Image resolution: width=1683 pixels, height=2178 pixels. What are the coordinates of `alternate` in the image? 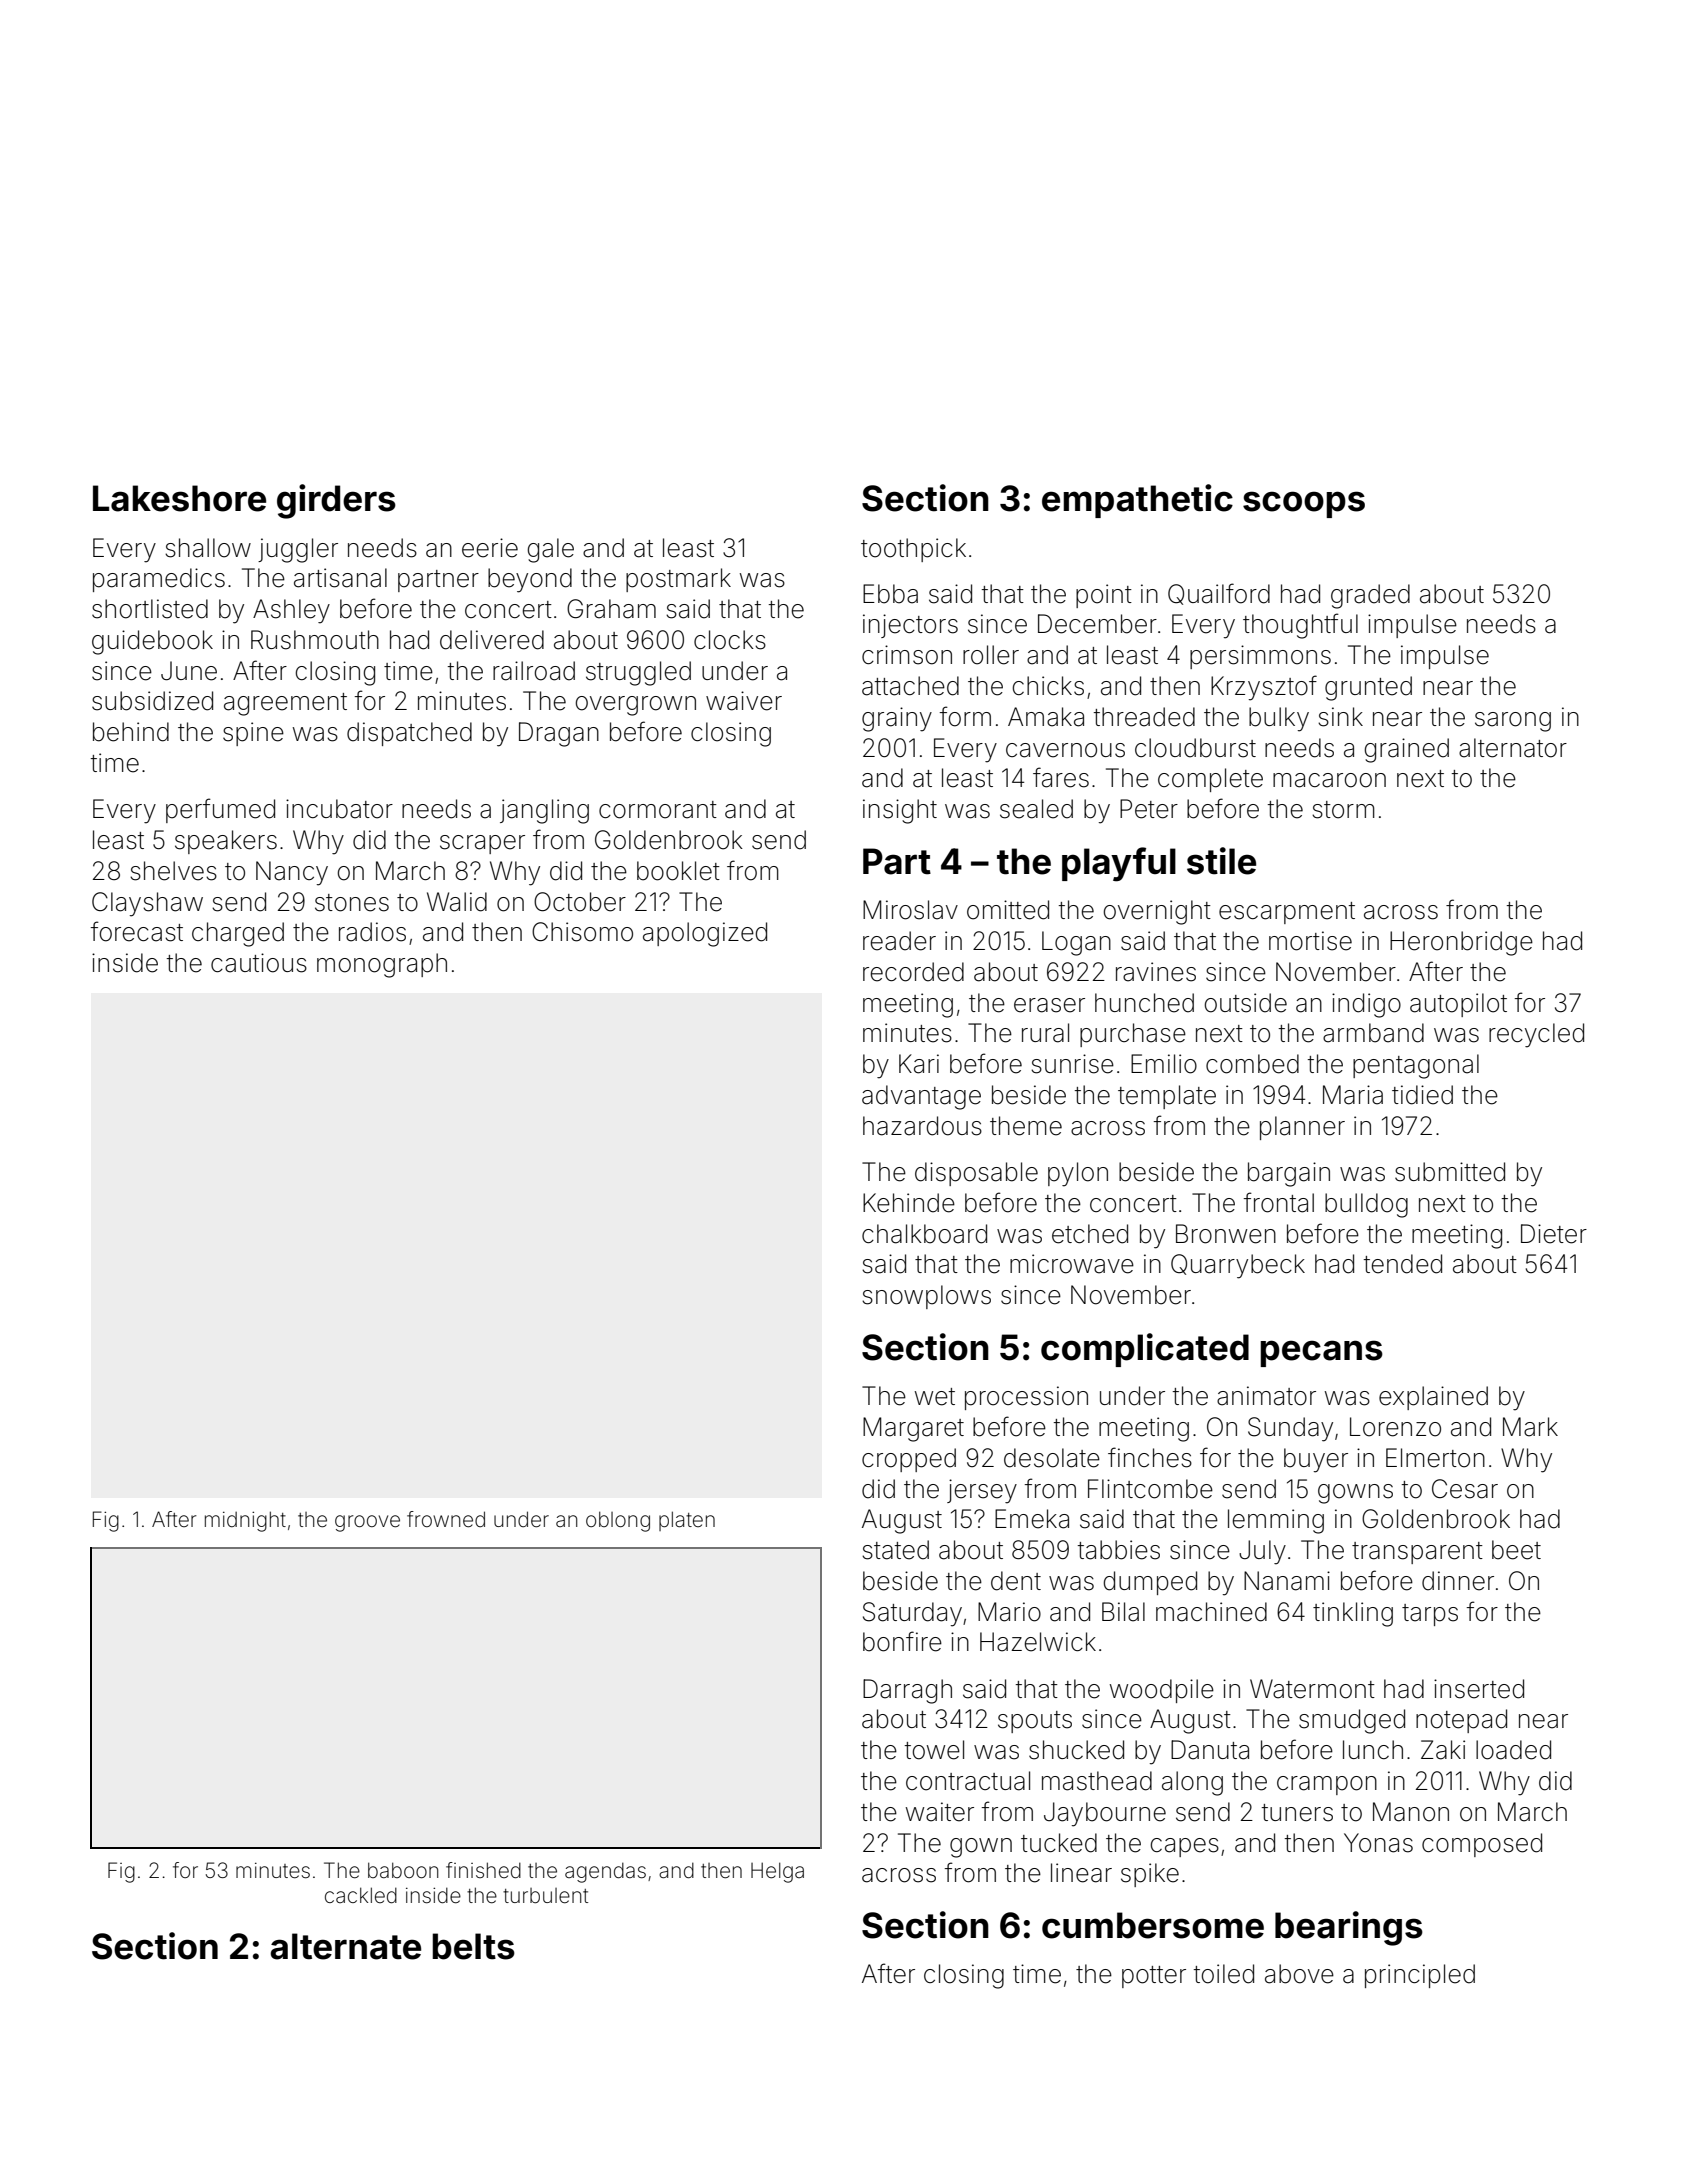 It's located at (345, 1946).
